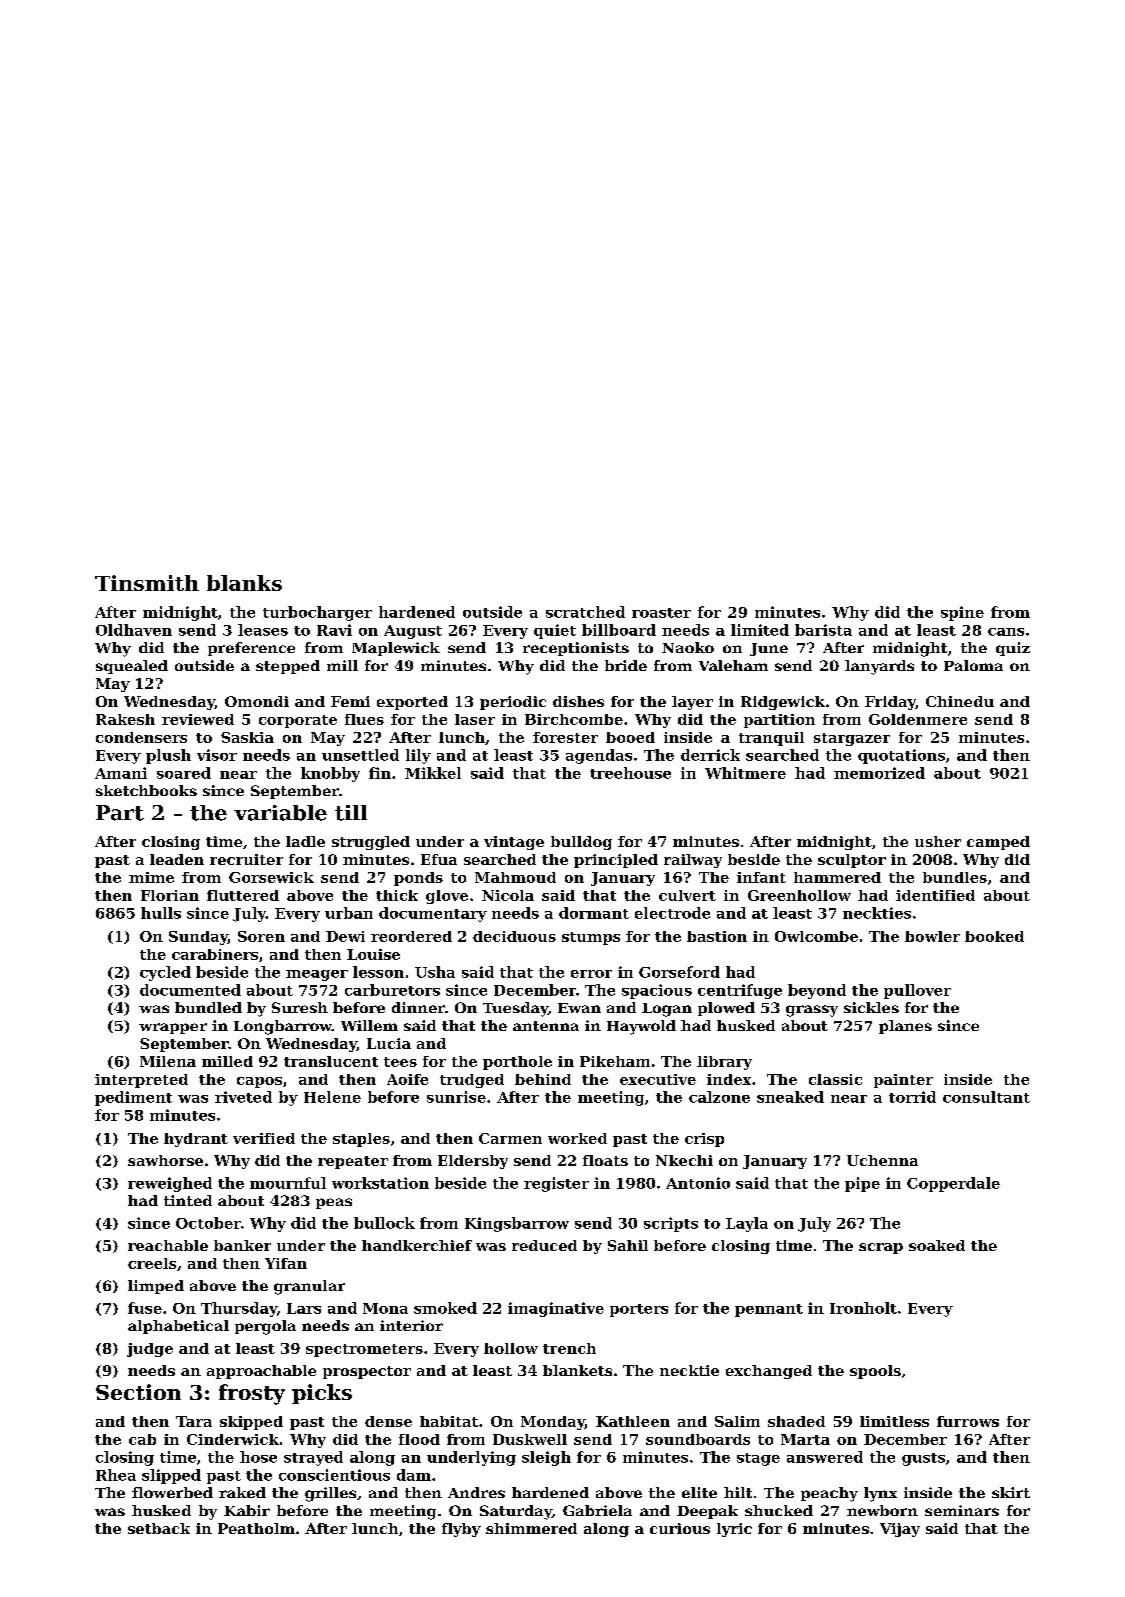 This screenshot has width=1125, height=1597. Describe the element at coordinates (973, 665) in the screenshot. I see `Paloma` at that location.
